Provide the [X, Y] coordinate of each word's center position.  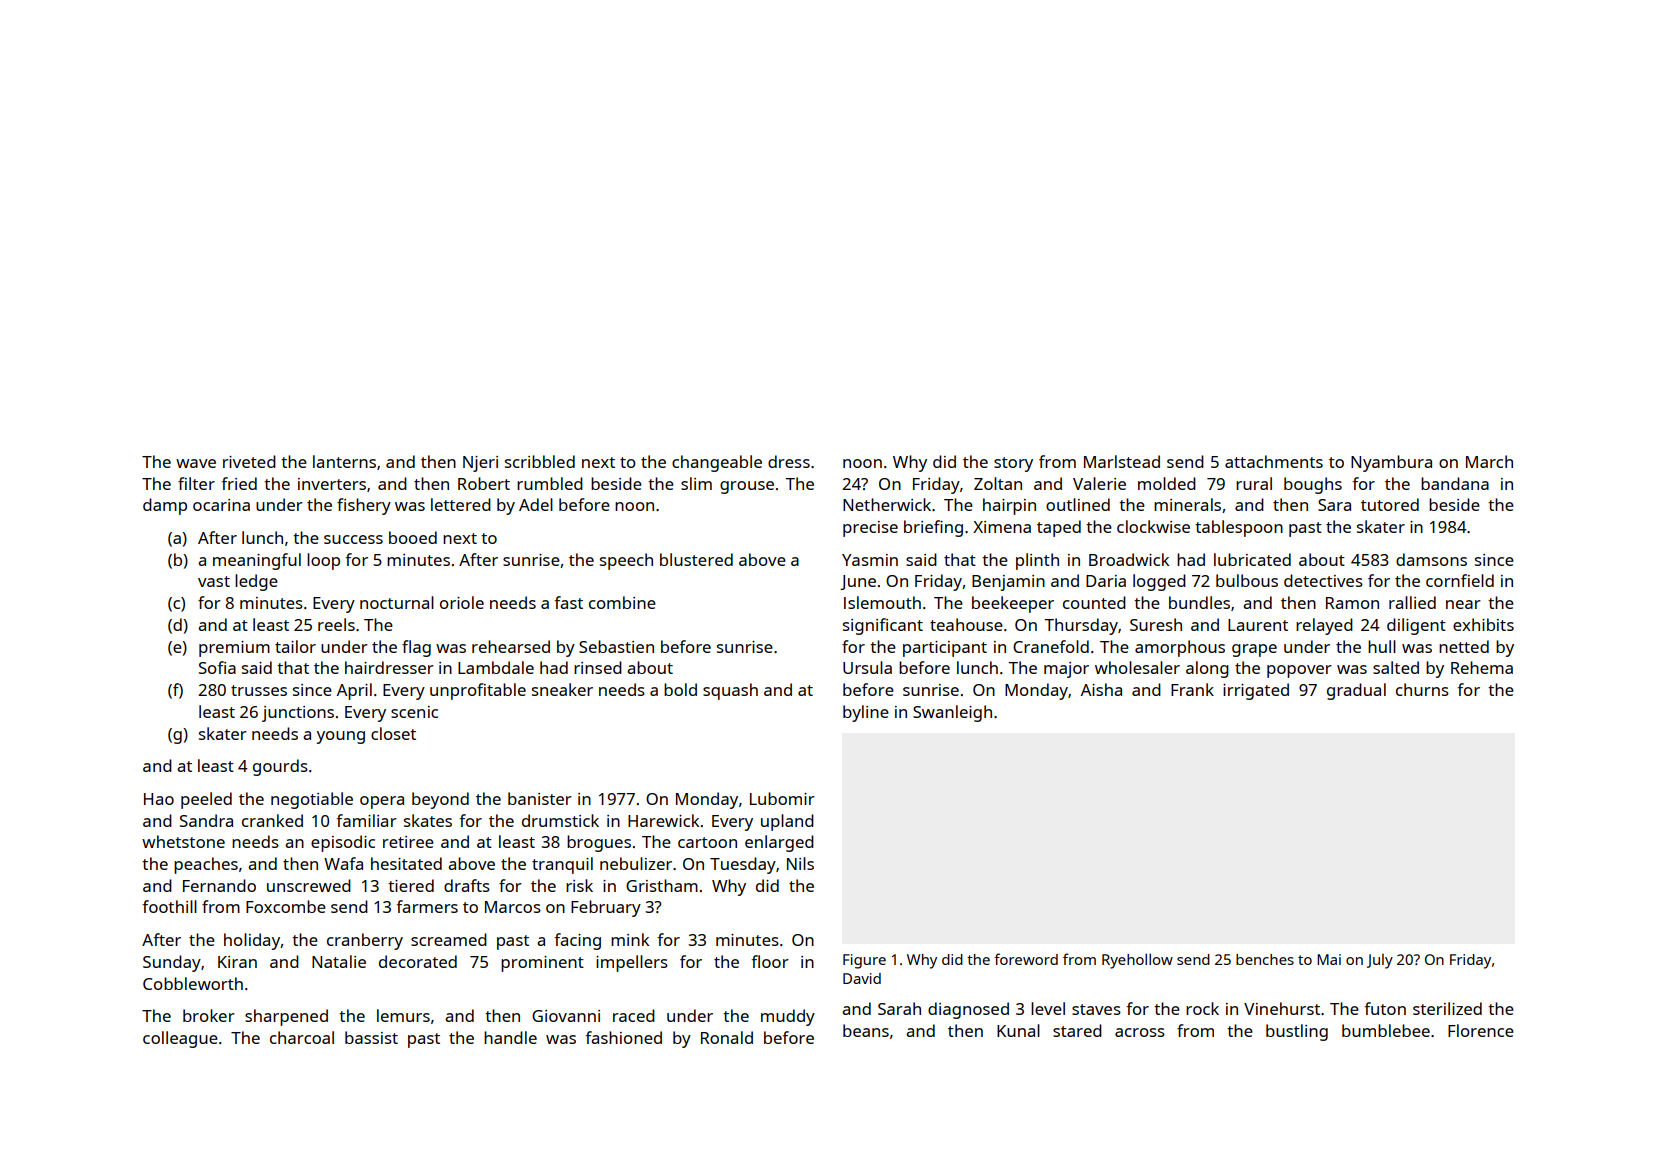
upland [787, 822]
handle [510, 1037]
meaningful [257, 561]
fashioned [624, 1037]
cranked [272, 820]
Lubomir [782, 798]
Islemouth [882, 602]
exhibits [1483, 624]
